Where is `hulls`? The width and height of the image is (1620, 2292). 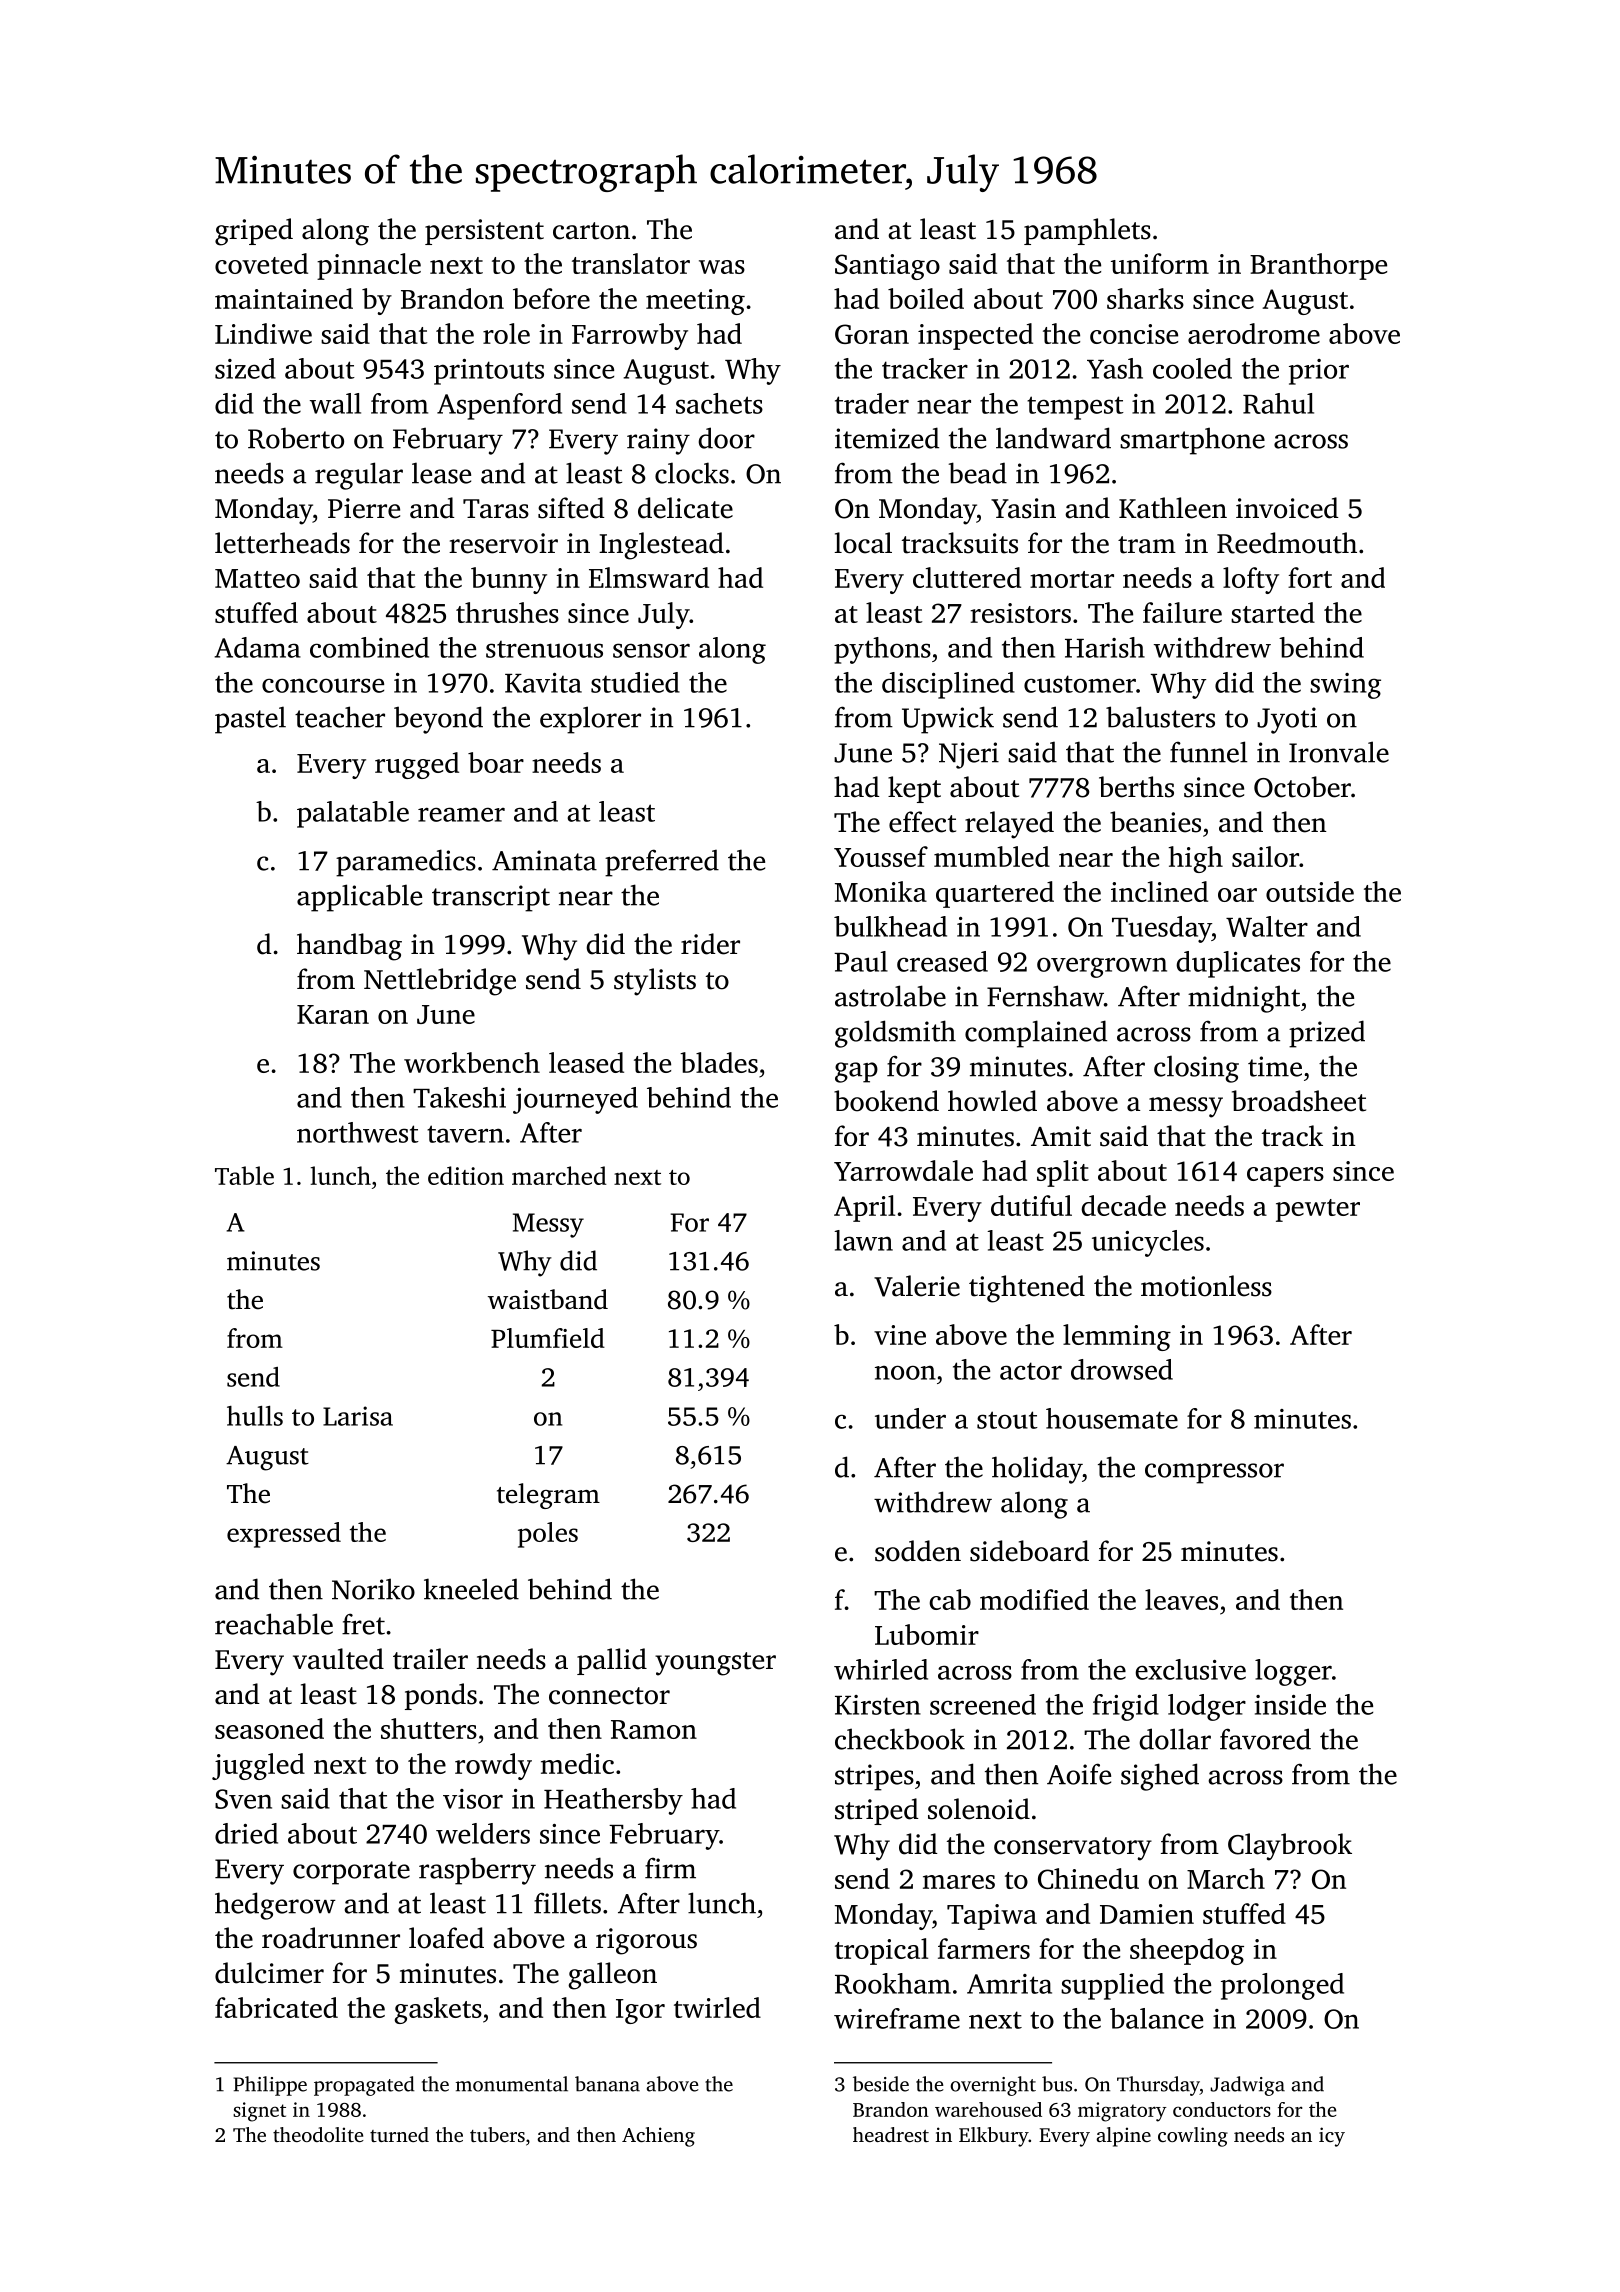 hulls is located at coordinates (255, 1416).
